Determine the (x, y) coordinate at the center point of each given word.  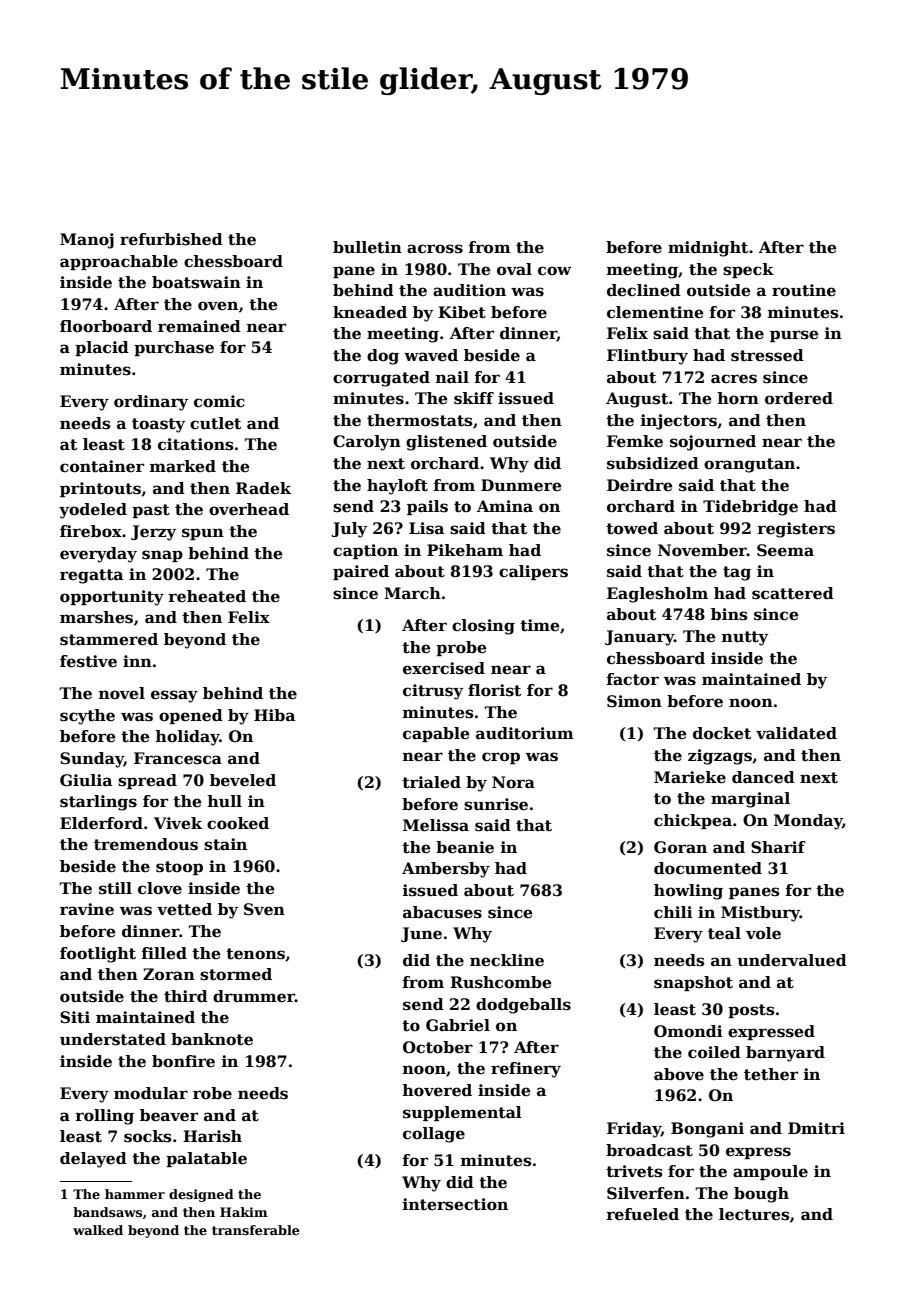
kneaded (370, 312)
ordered (799, 398)
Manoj (87, 241)
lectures (754, 1214)
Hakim (244, 1212)
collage (434, 1135)
